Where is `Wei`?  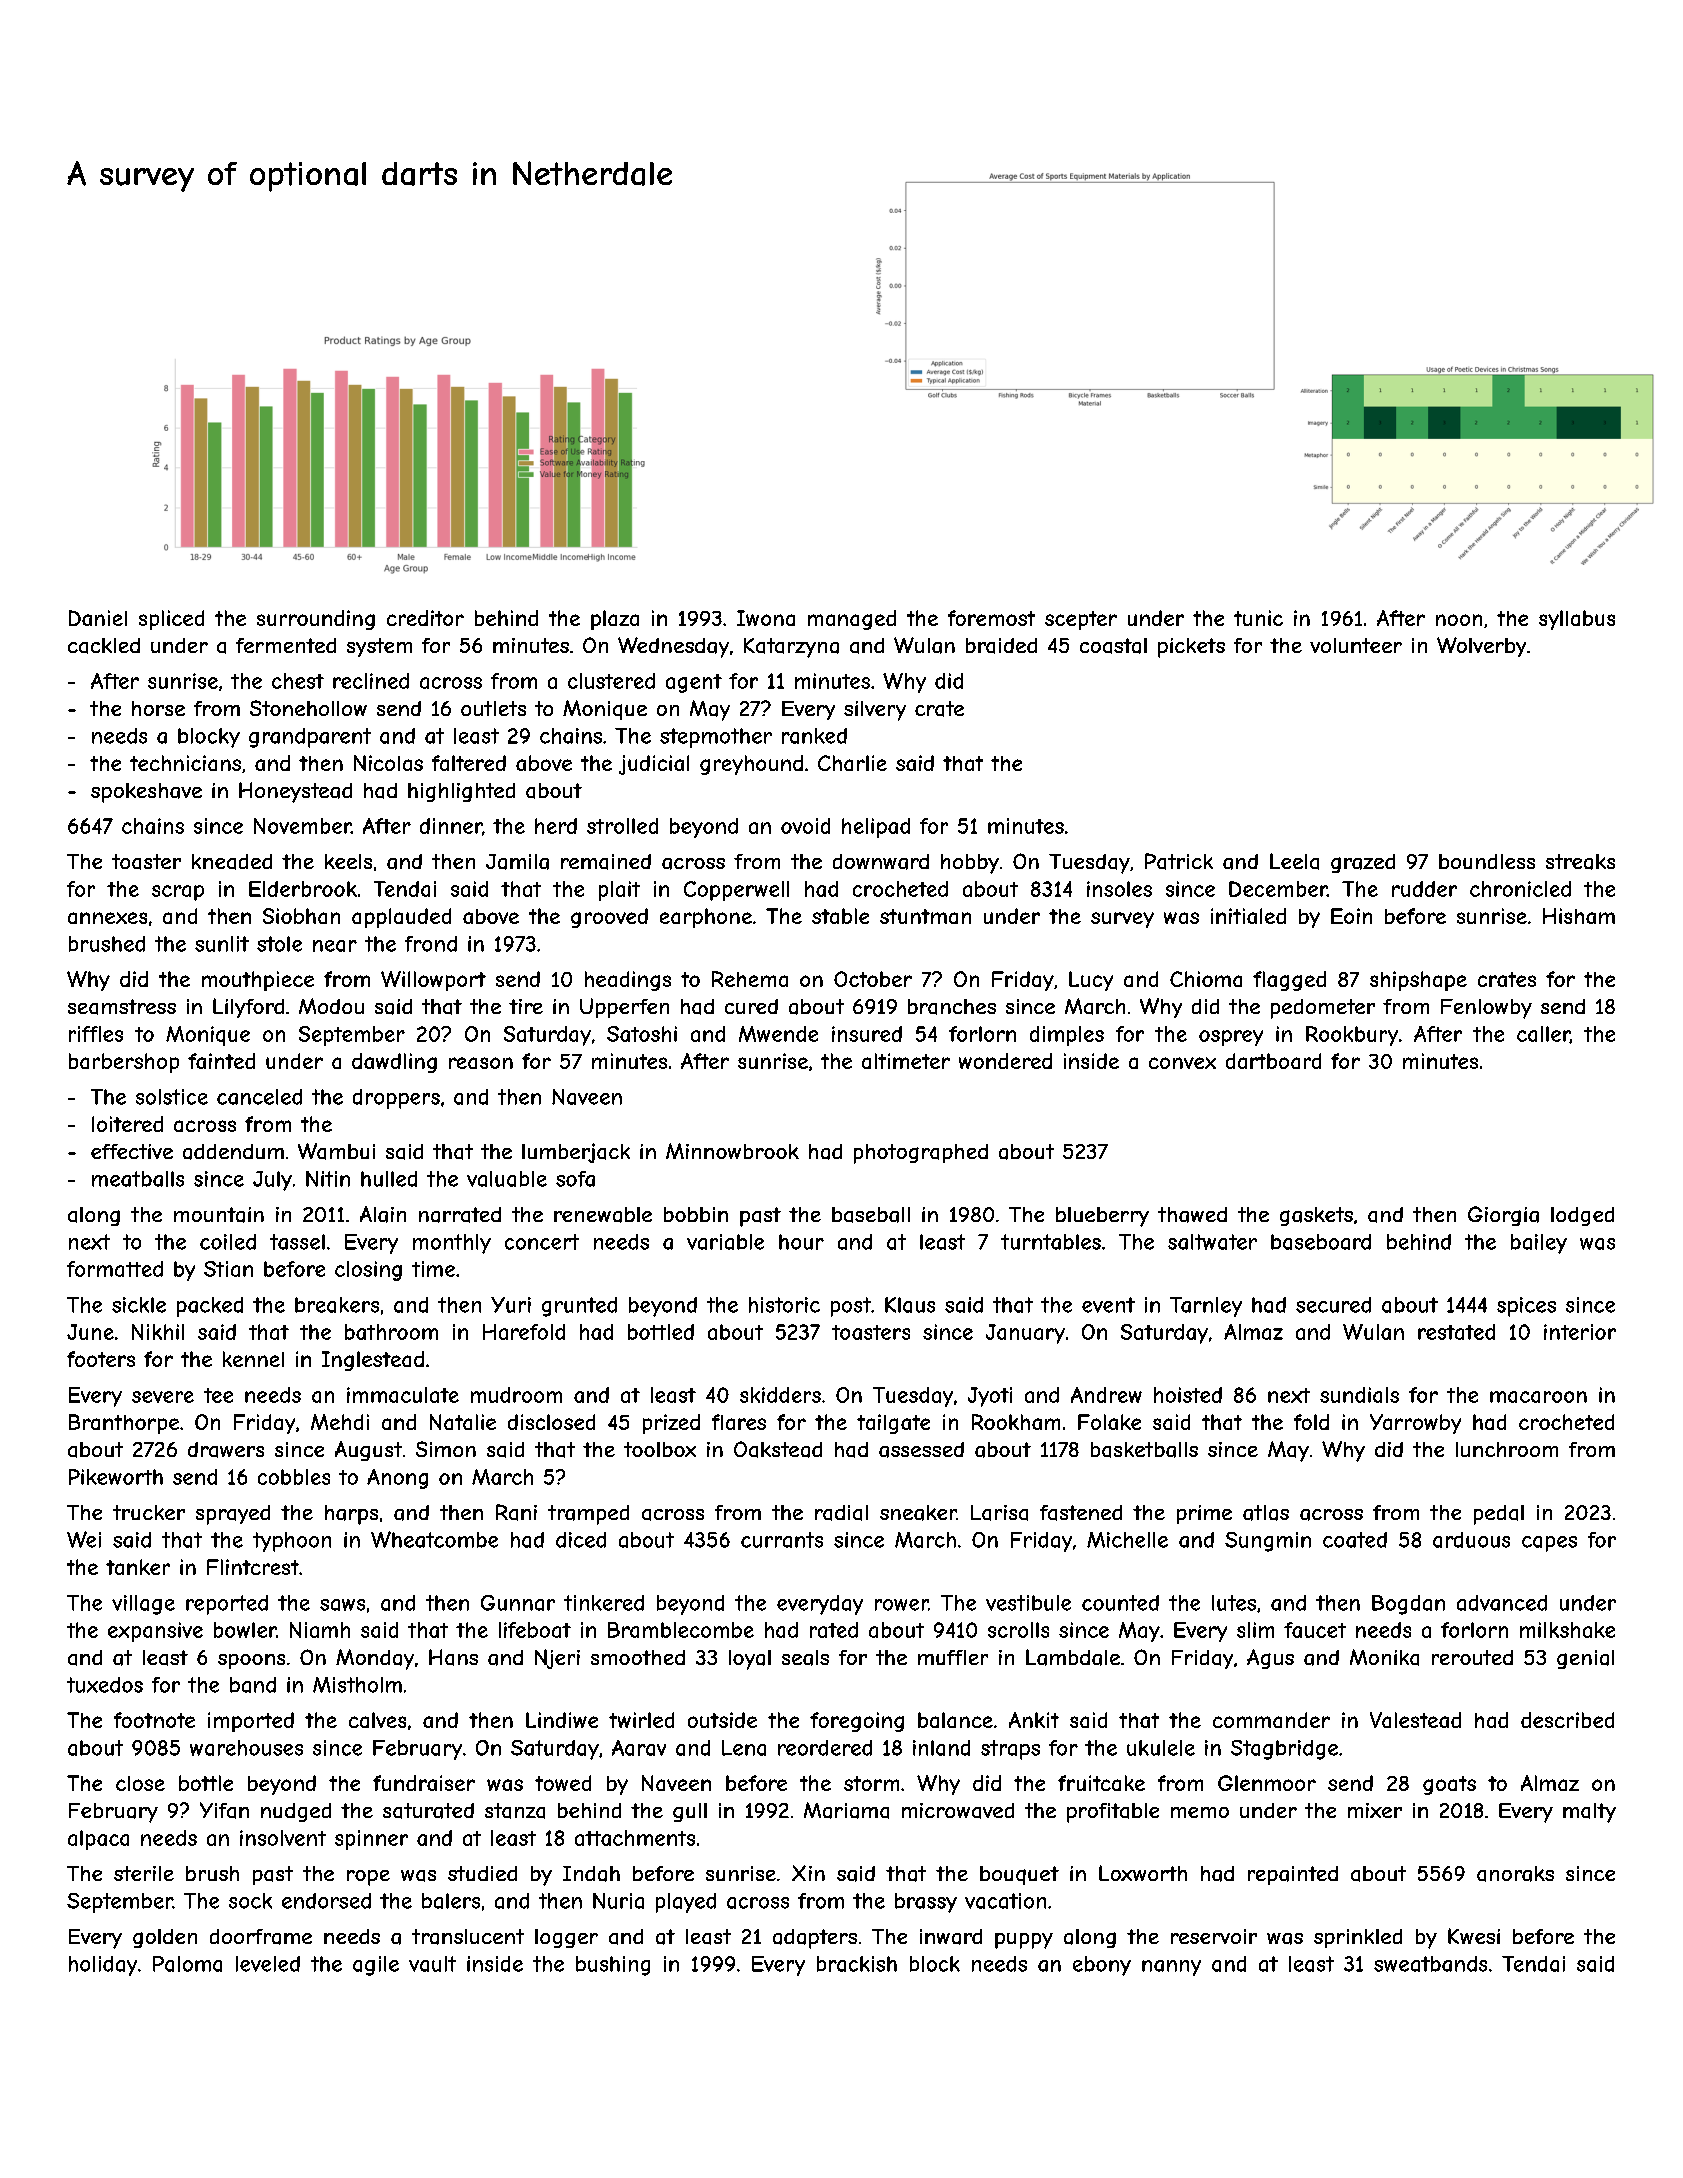
Wei is located at coordinates (84, 1539).
